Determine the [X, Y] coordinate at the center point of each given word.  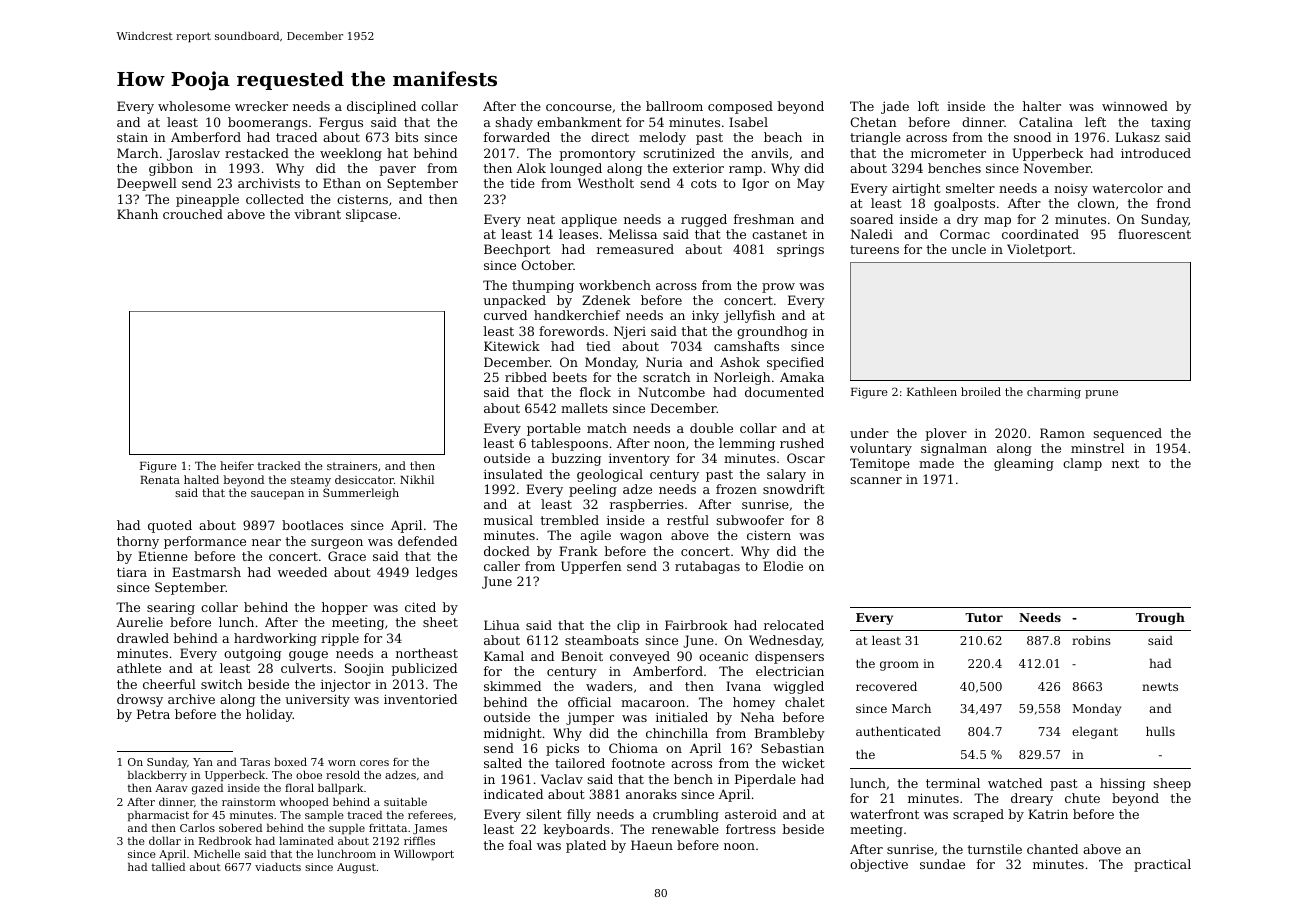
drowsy [140, 700]
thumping [543, 286]
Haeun [652, 845]
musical [508, 520]
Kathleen [932, 391]
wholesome [194, 106]
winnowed [1135, 106]
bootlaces [312, 525]
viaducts [278, 866]
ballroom [674, 106]
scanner [876, 480]
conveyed [640, 657]
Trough [1160, 618]
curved [505, 315]
